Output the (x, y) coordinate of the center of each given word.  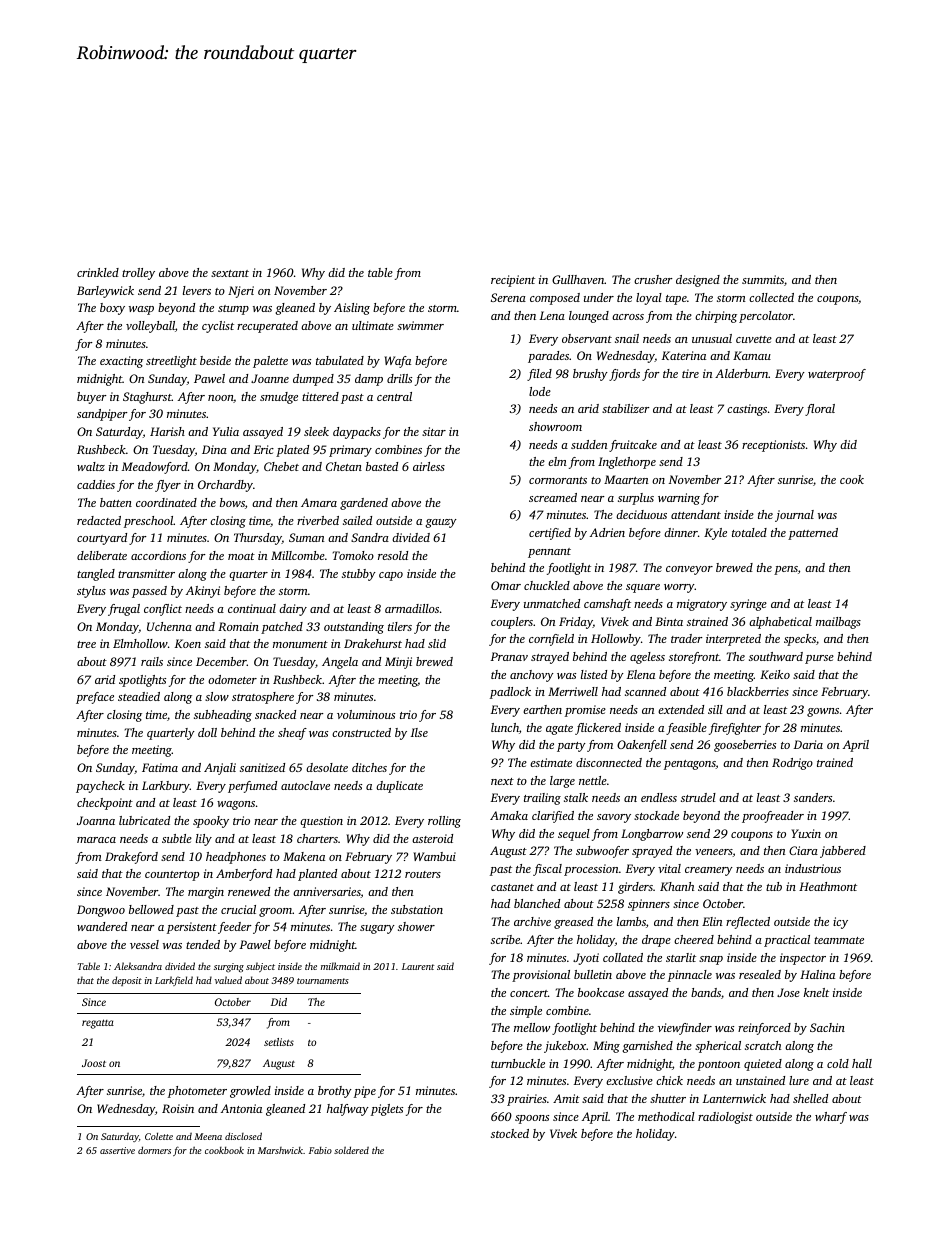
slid (437, 643)
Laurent (418, 966)
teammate (839, 940)
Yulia (226, 431)
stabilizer (626, 408)
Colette (159, 1136)
